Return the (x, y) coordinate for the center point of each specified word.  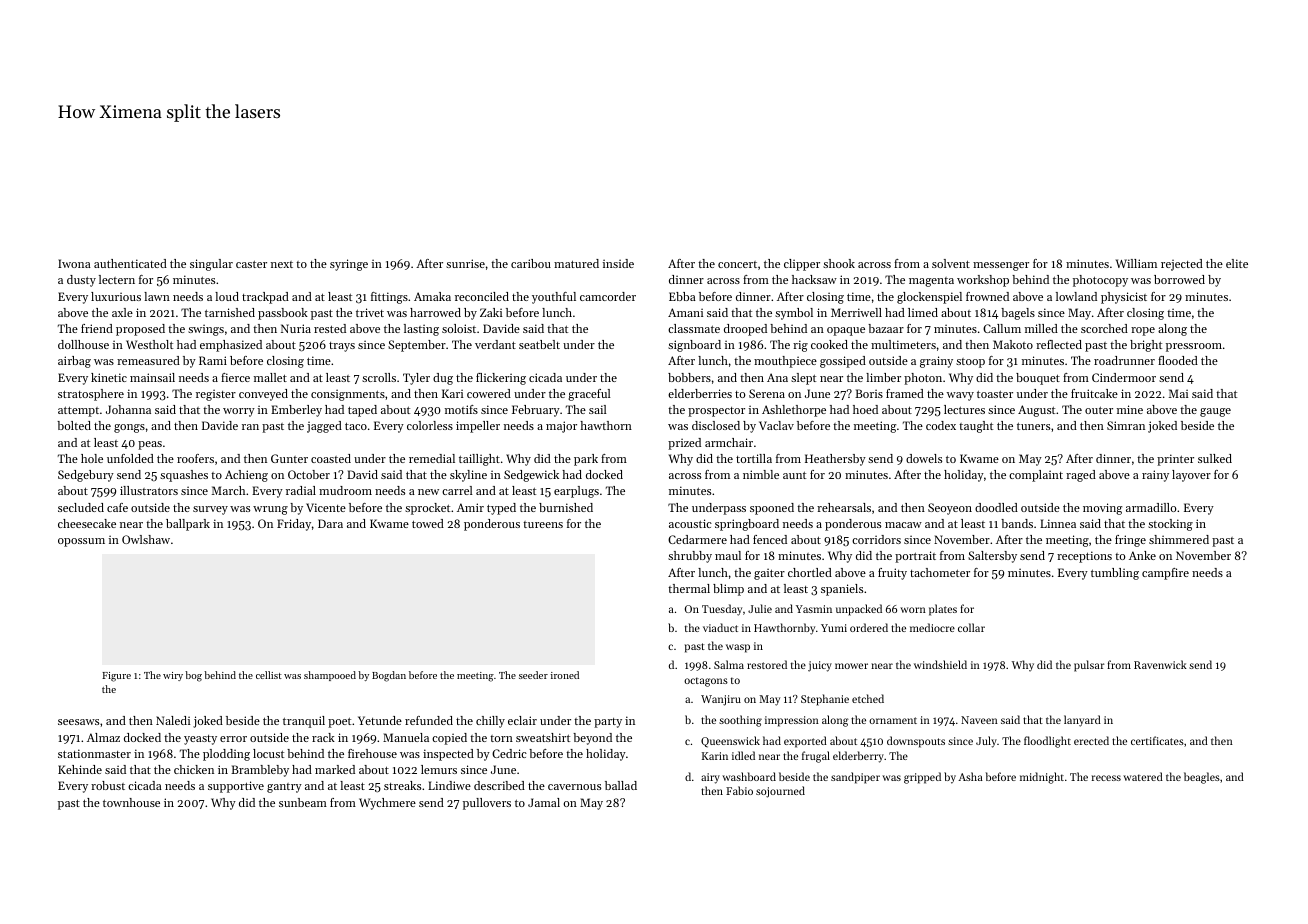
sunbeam (303, 802)
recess (1106, 778)
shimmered (1179, 539)
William (1136, 263)
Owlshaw (146, 539)
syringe (349, 265)
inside (618, 263)
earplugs (576, 492)
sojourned (780, 792)
